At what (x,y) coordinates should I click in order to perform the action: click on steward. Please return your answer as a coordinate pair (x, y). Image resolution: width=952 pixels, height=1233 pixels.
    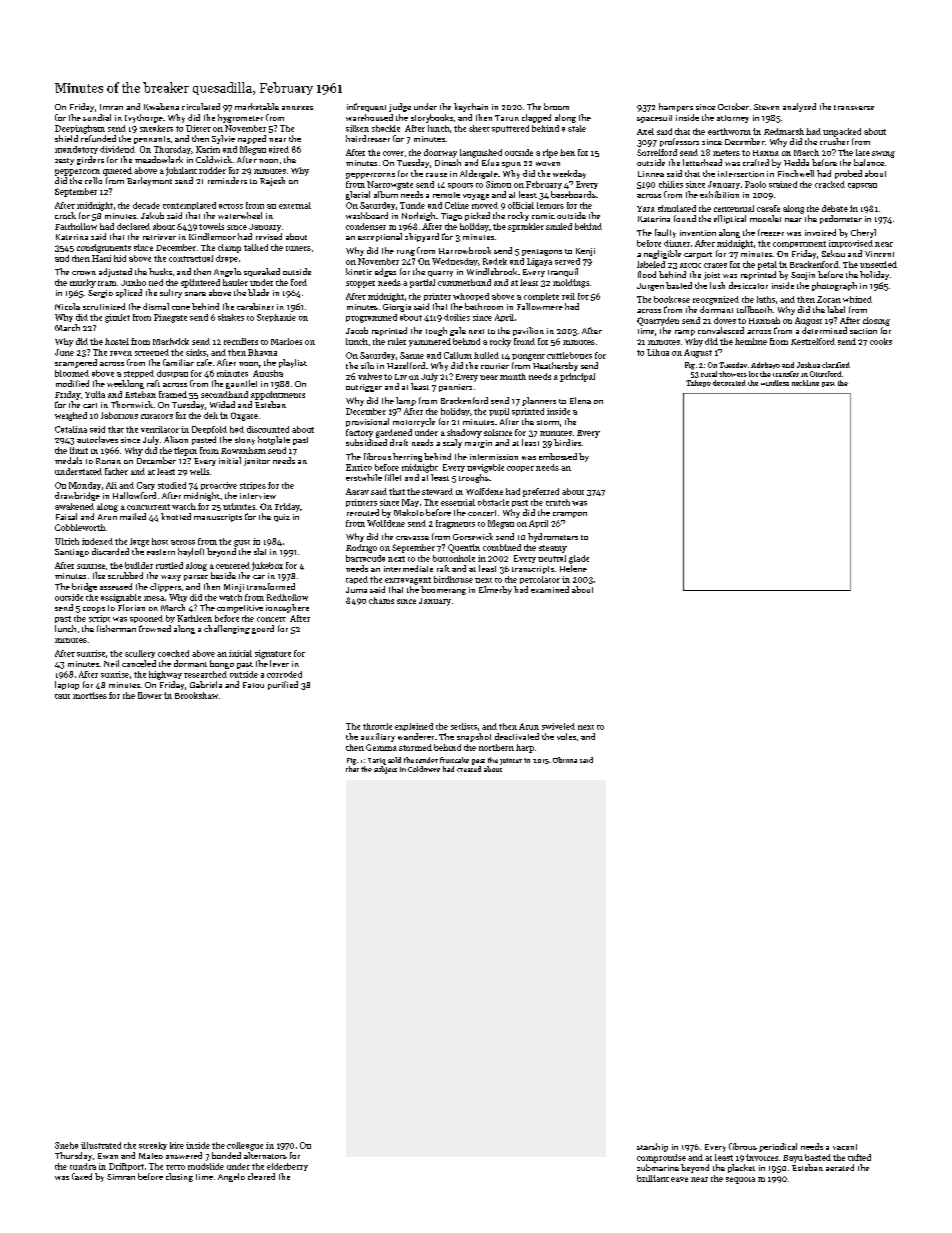
    Looking at the image, I should click on (437, 491).
